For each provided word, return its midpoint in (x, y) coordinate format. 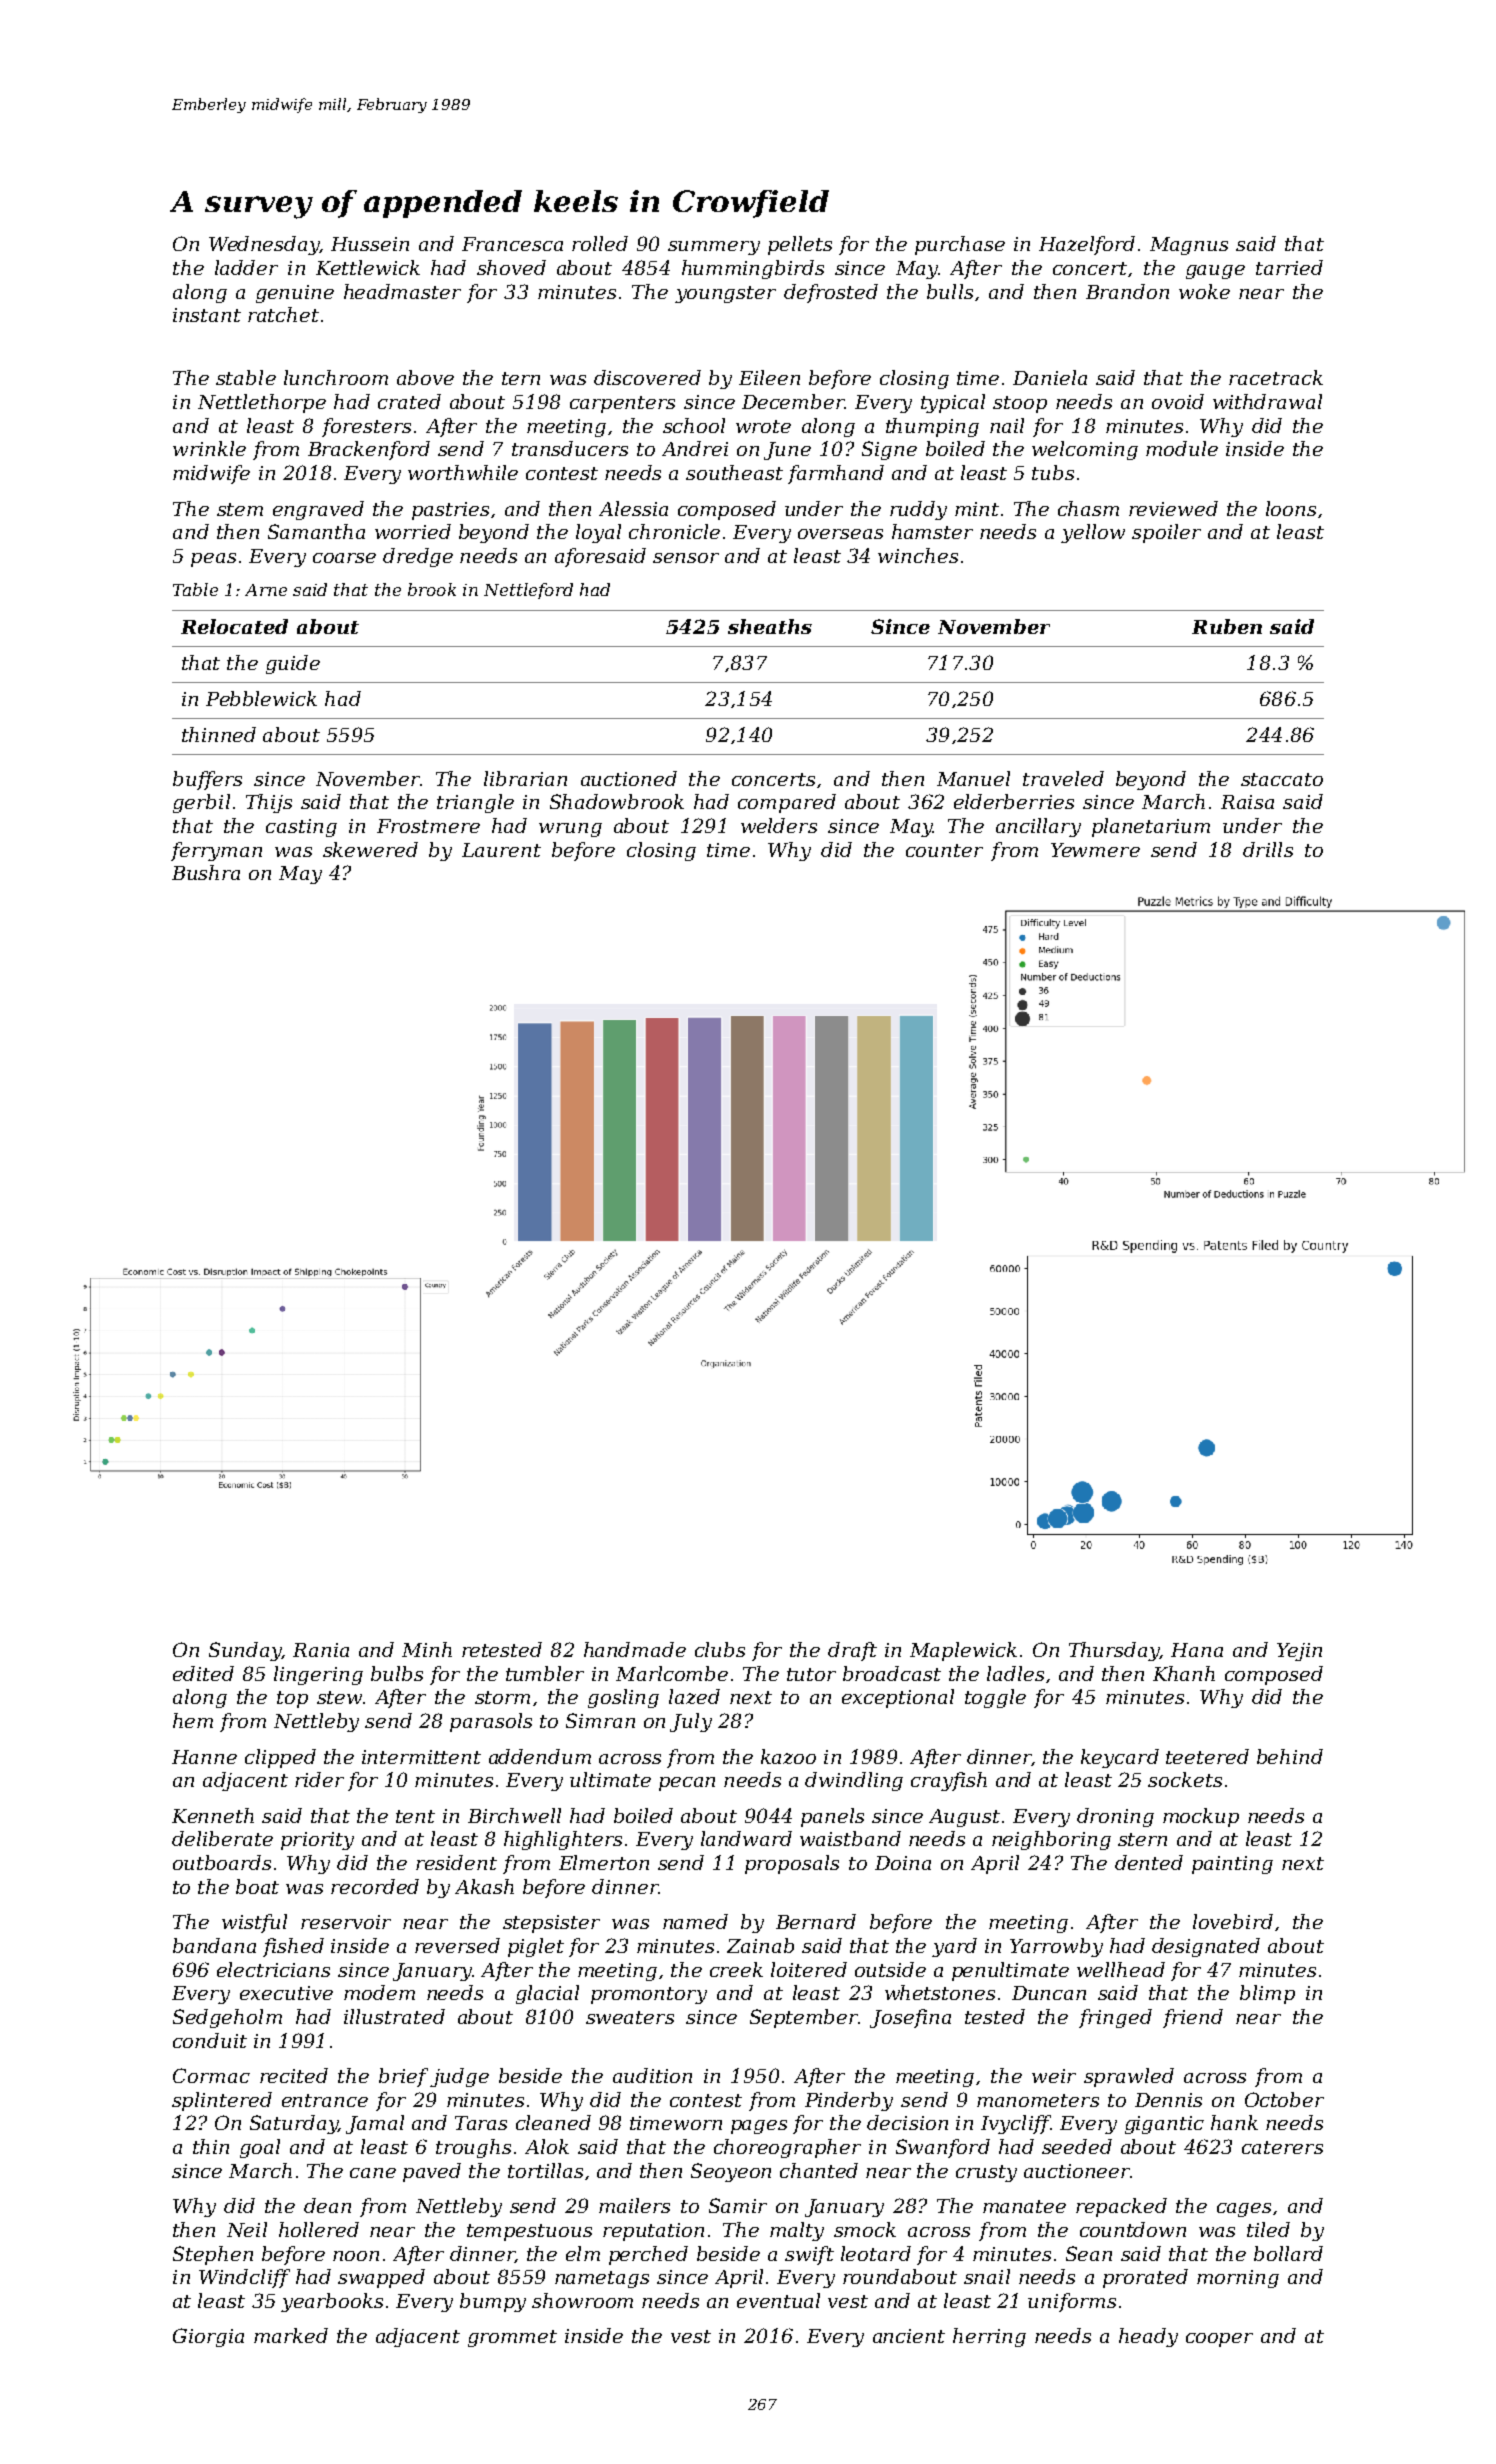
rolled (600, 243)
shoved (511, 267)
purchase (960, 245)
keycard (1120, 1758)
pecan (687, 1784)
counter (944, 850)
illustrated (394, 2016)
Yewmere (1095, 850)
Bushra (206, 872)
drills (1268, 849)
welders (779, 825)
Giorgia (208, 2337)
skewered (370, 849)
